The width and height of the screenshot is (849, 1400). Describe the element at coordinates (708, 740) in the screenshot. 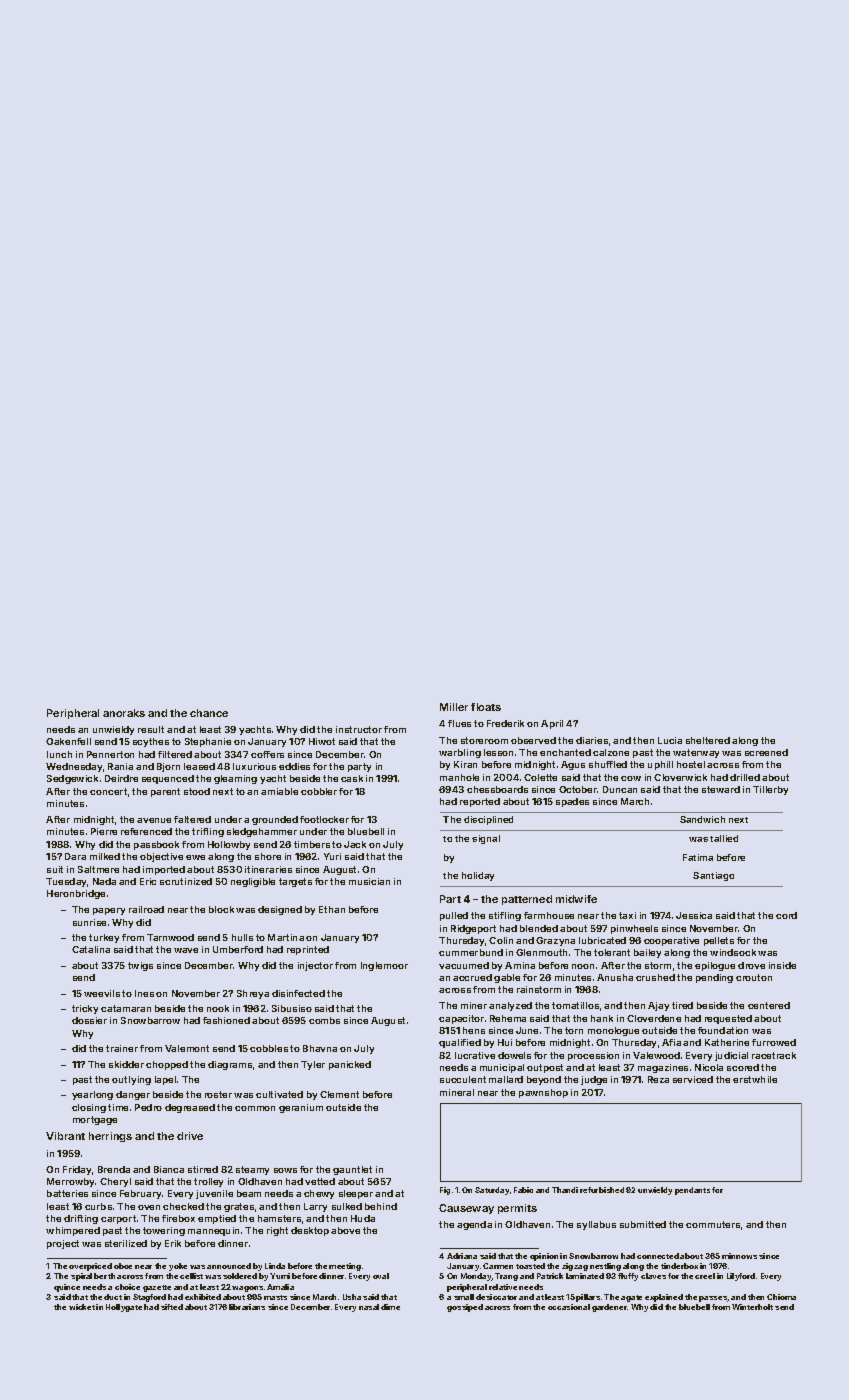

I see `sheltered` at that location.
